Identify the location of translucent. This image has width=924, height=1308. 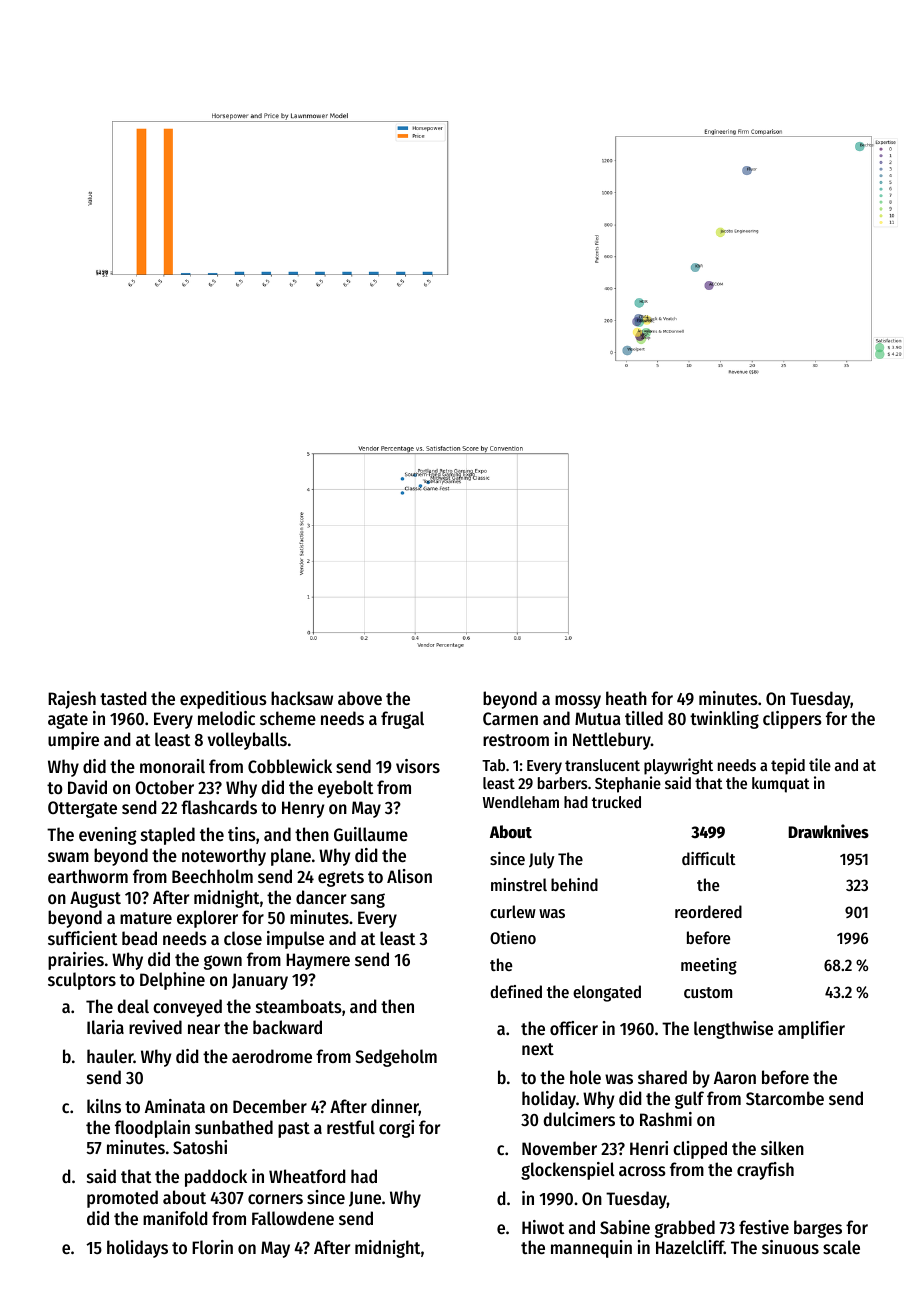
(602, 765).
